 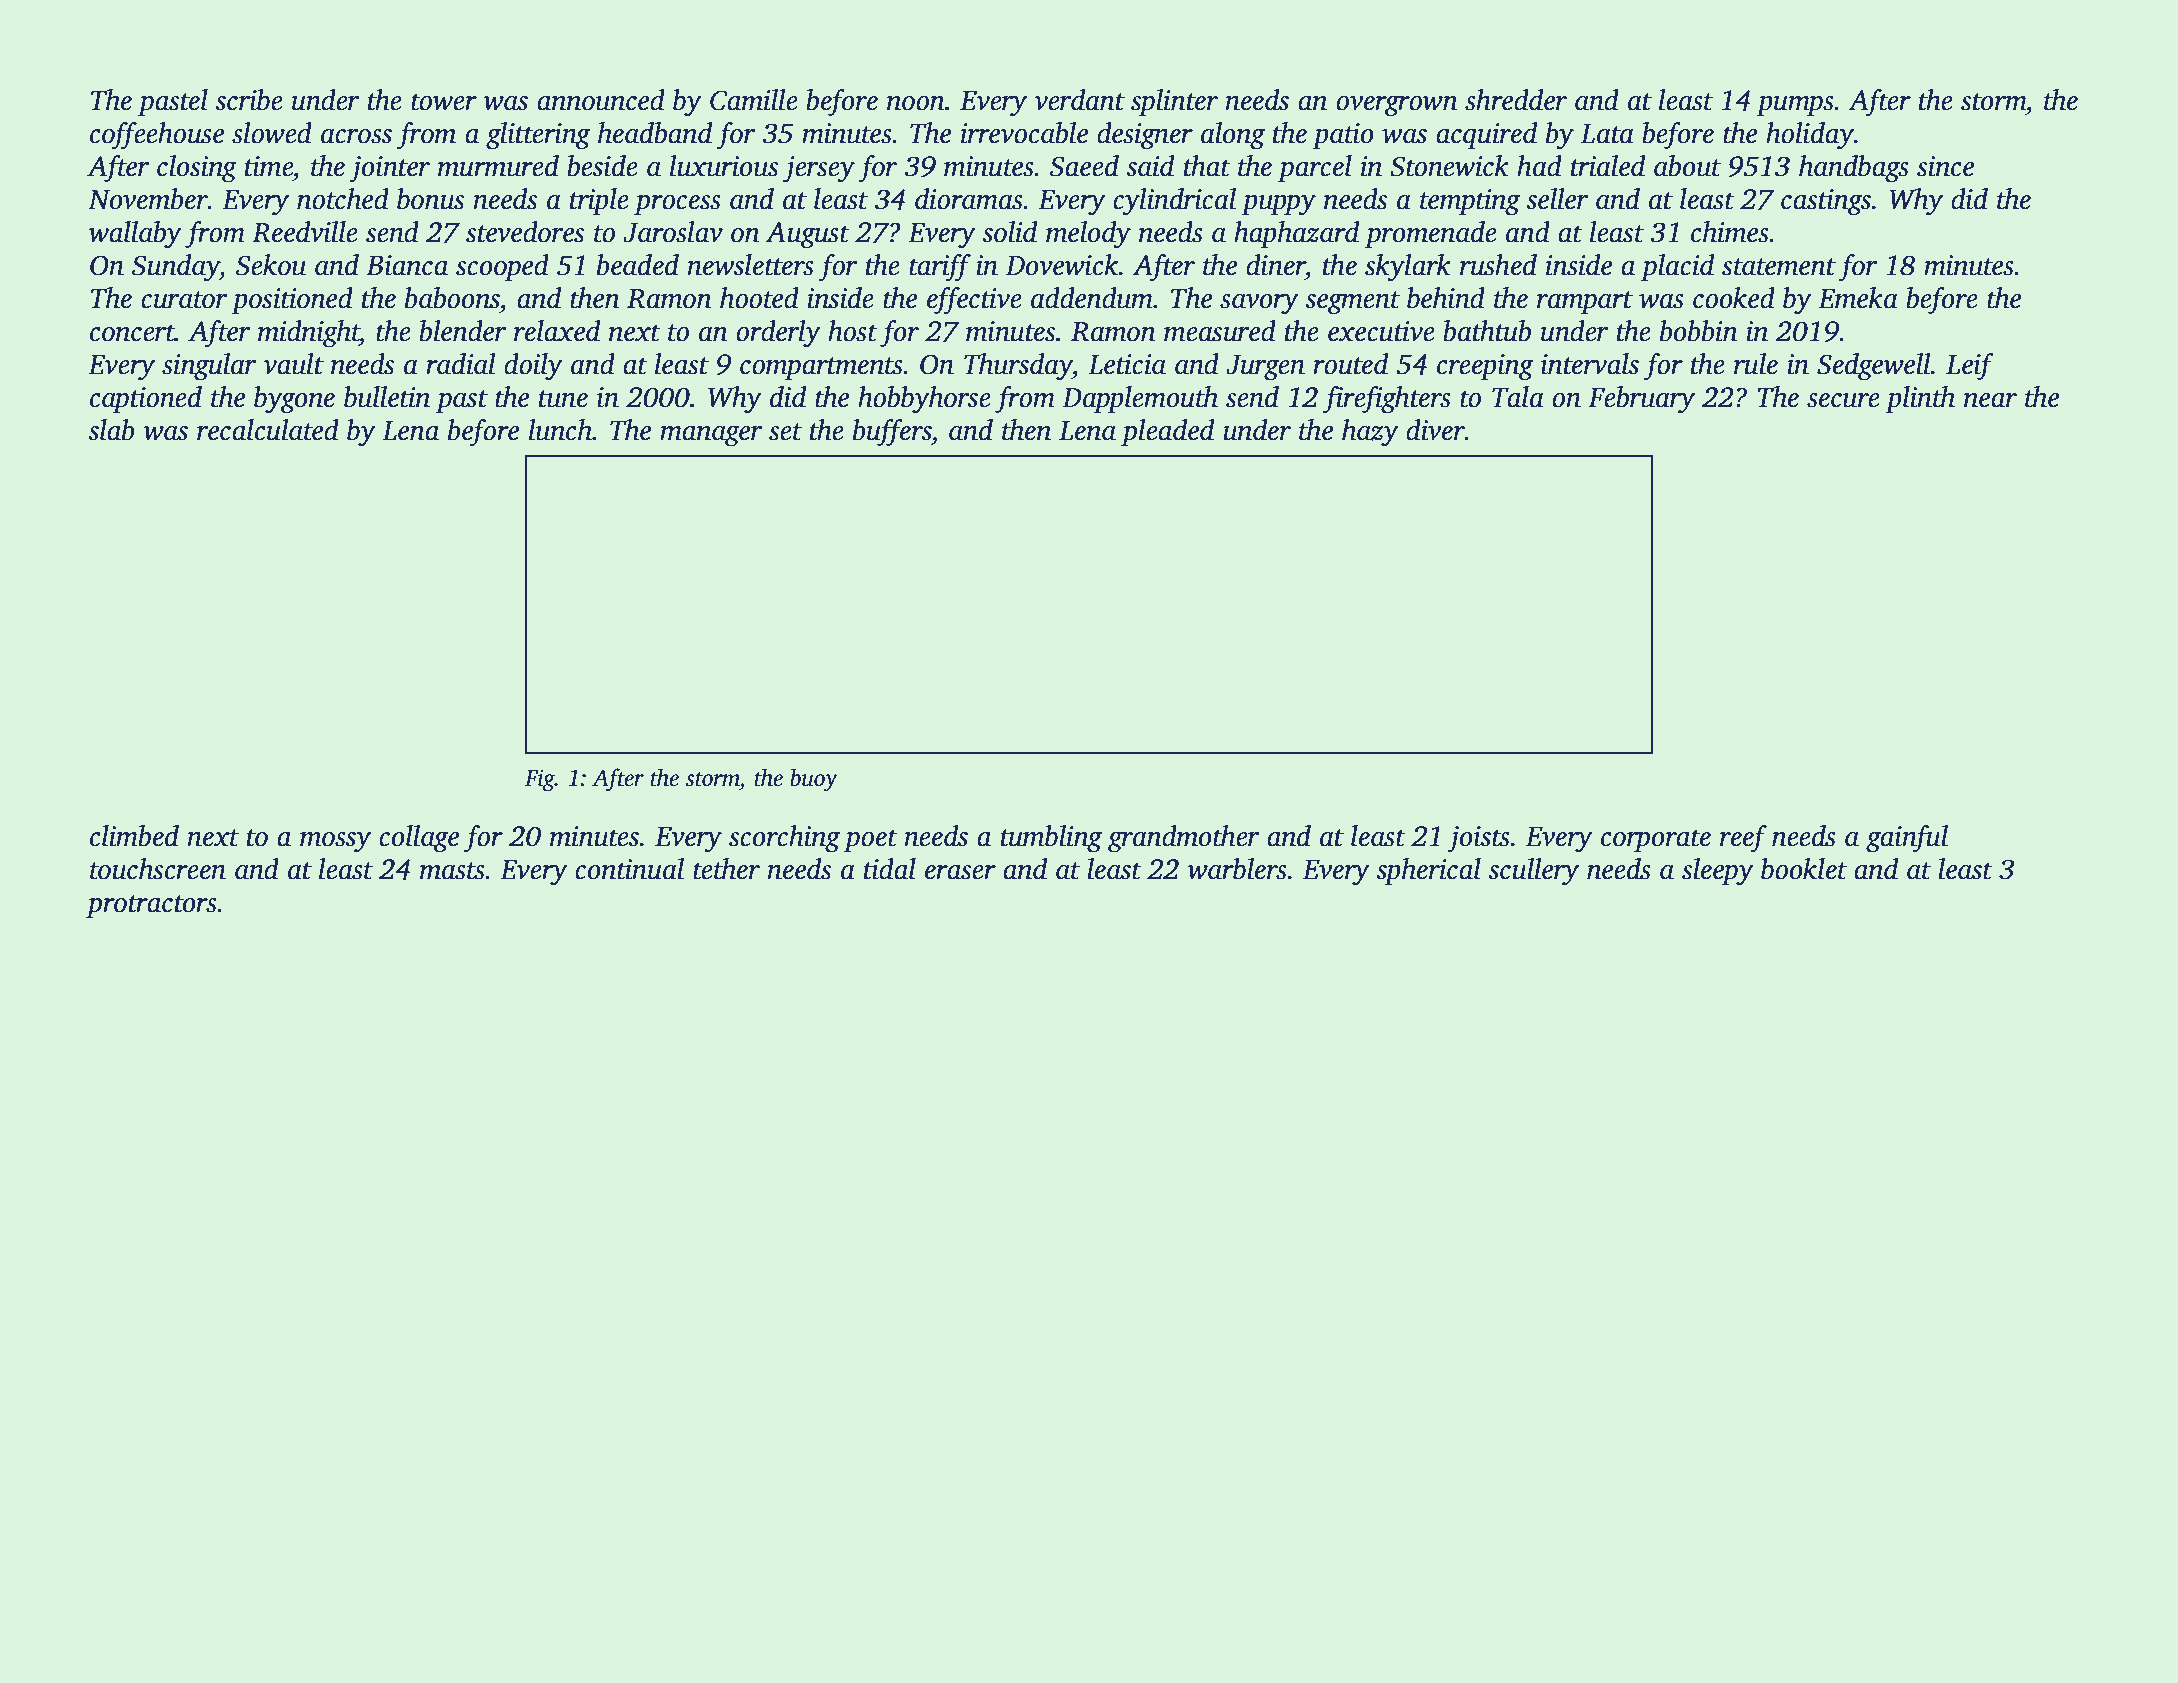 What do you see at coordinates (1970, 367) in the page?
I see `Leif` at bounding box center [1970, 367].
